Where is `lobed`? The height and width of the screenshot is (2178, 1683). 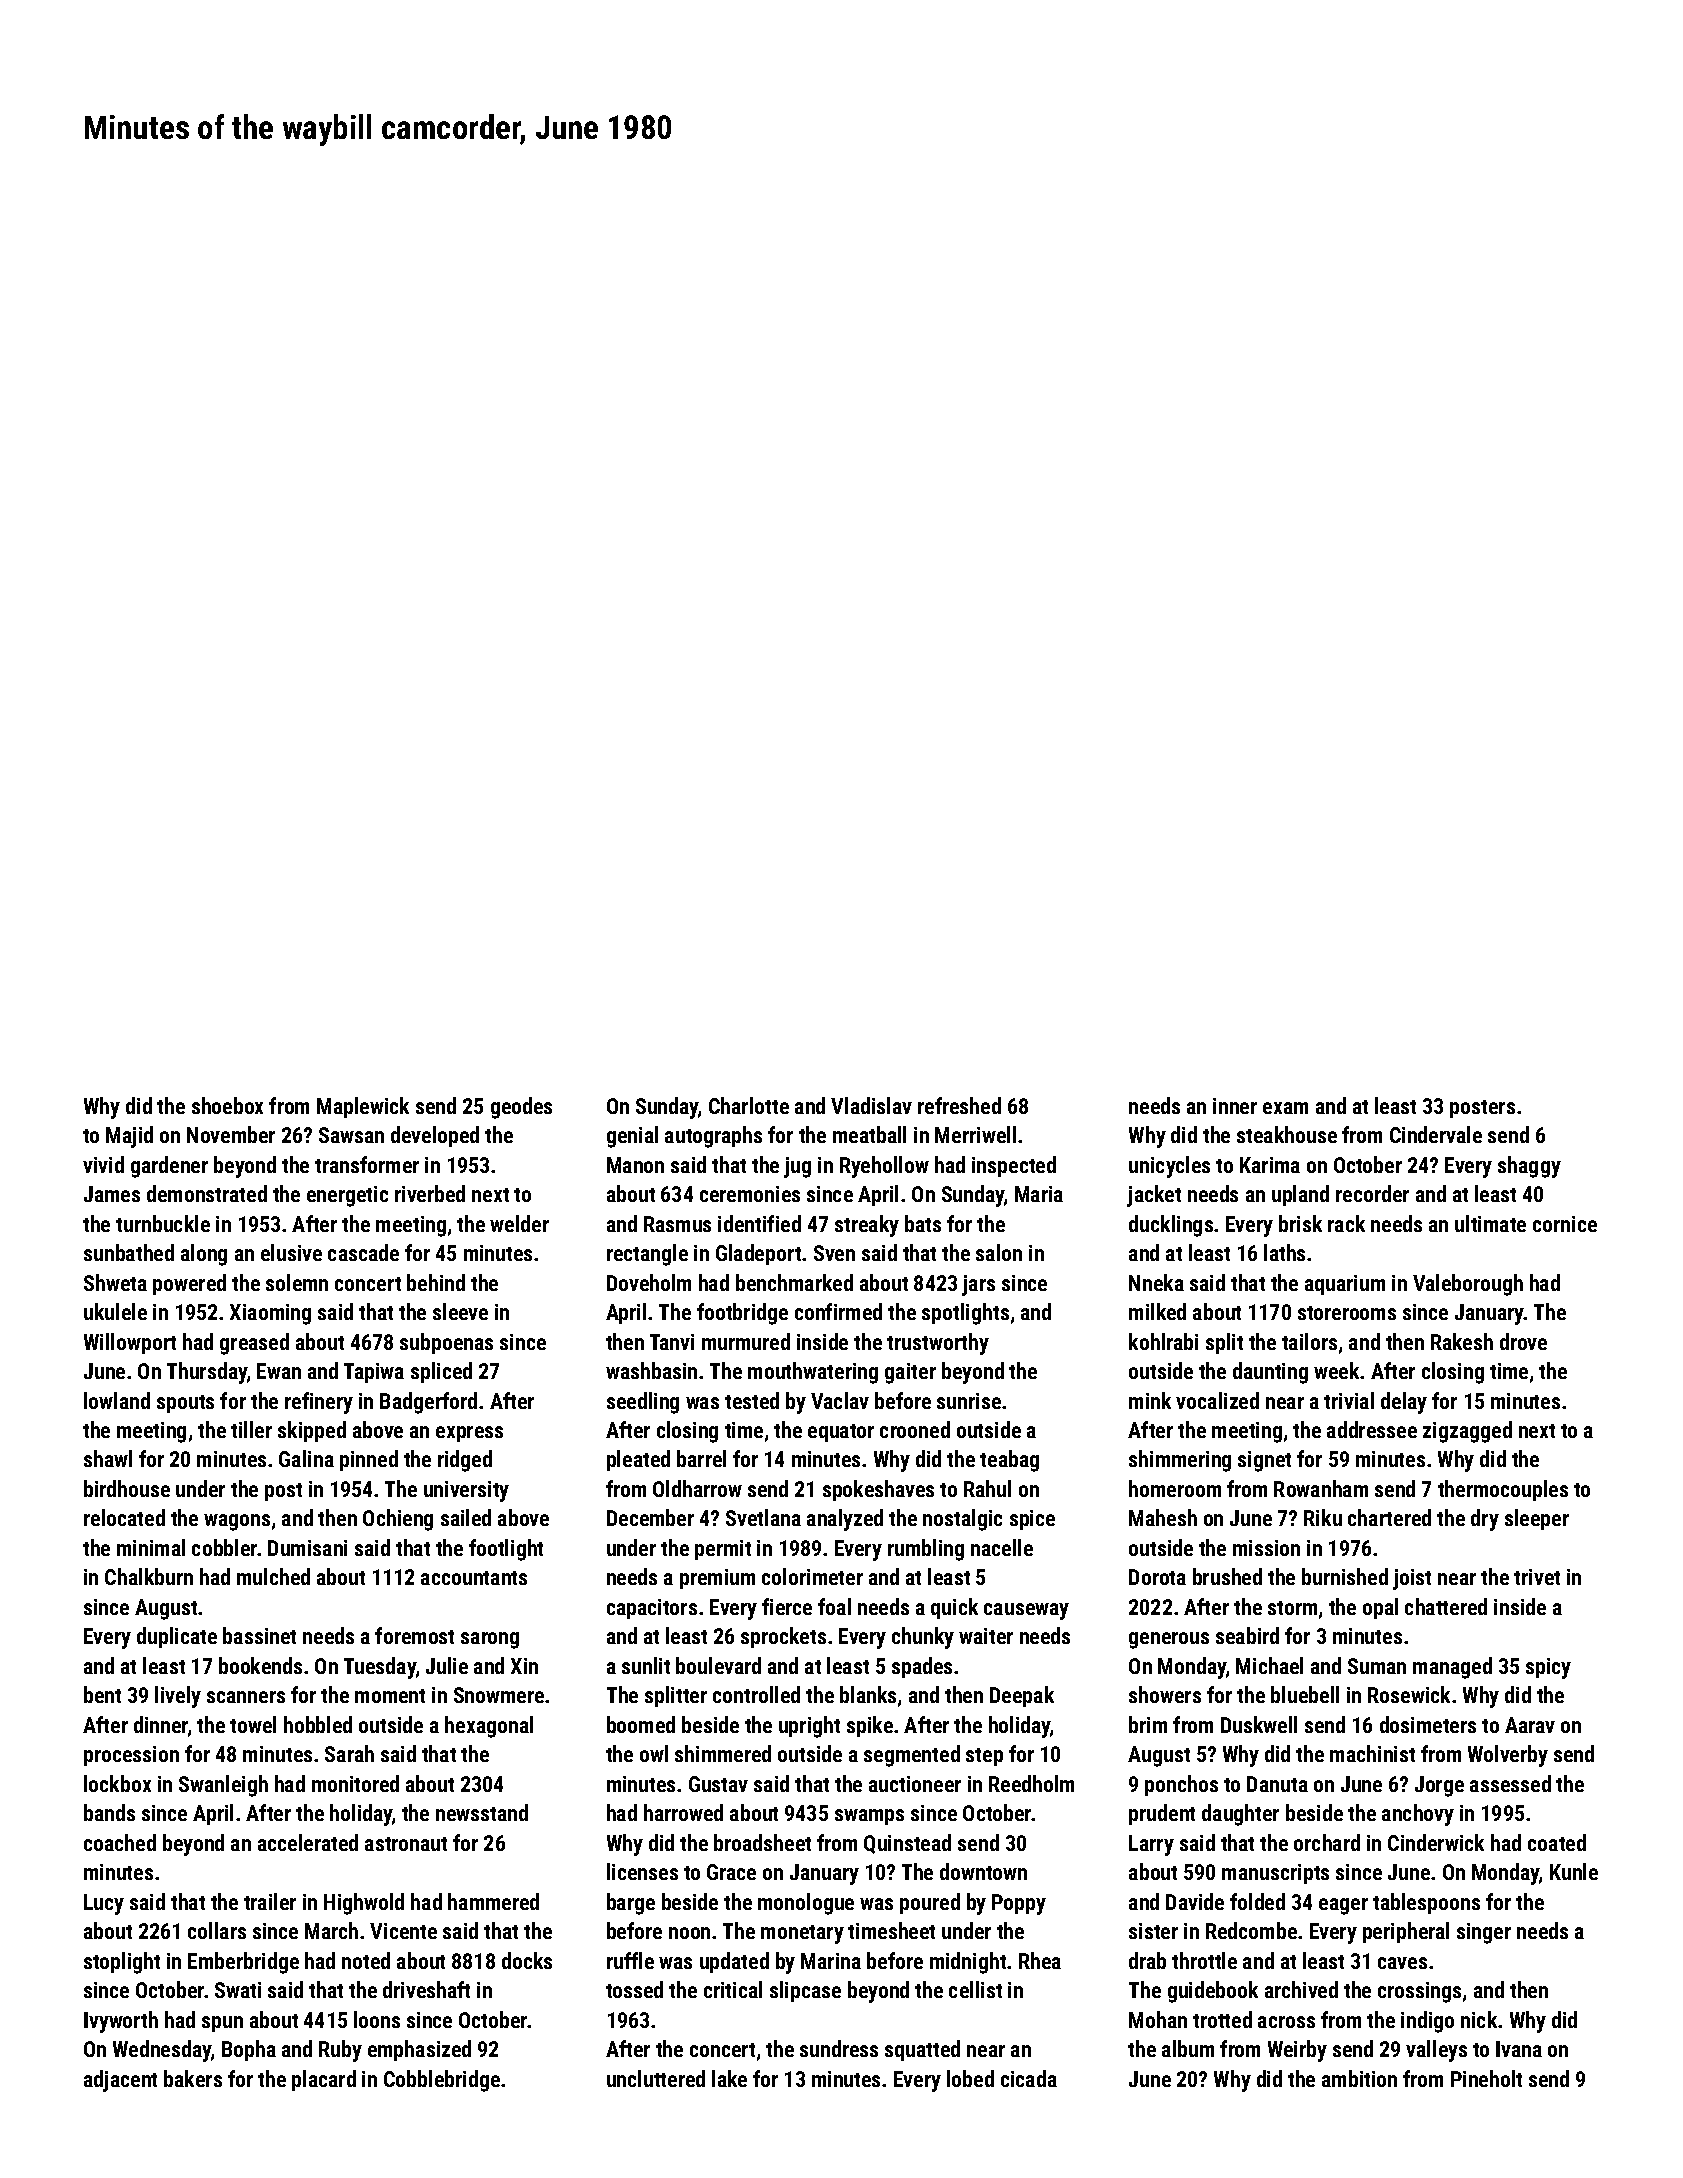
lobed is located at coordinates (970, 2078).
